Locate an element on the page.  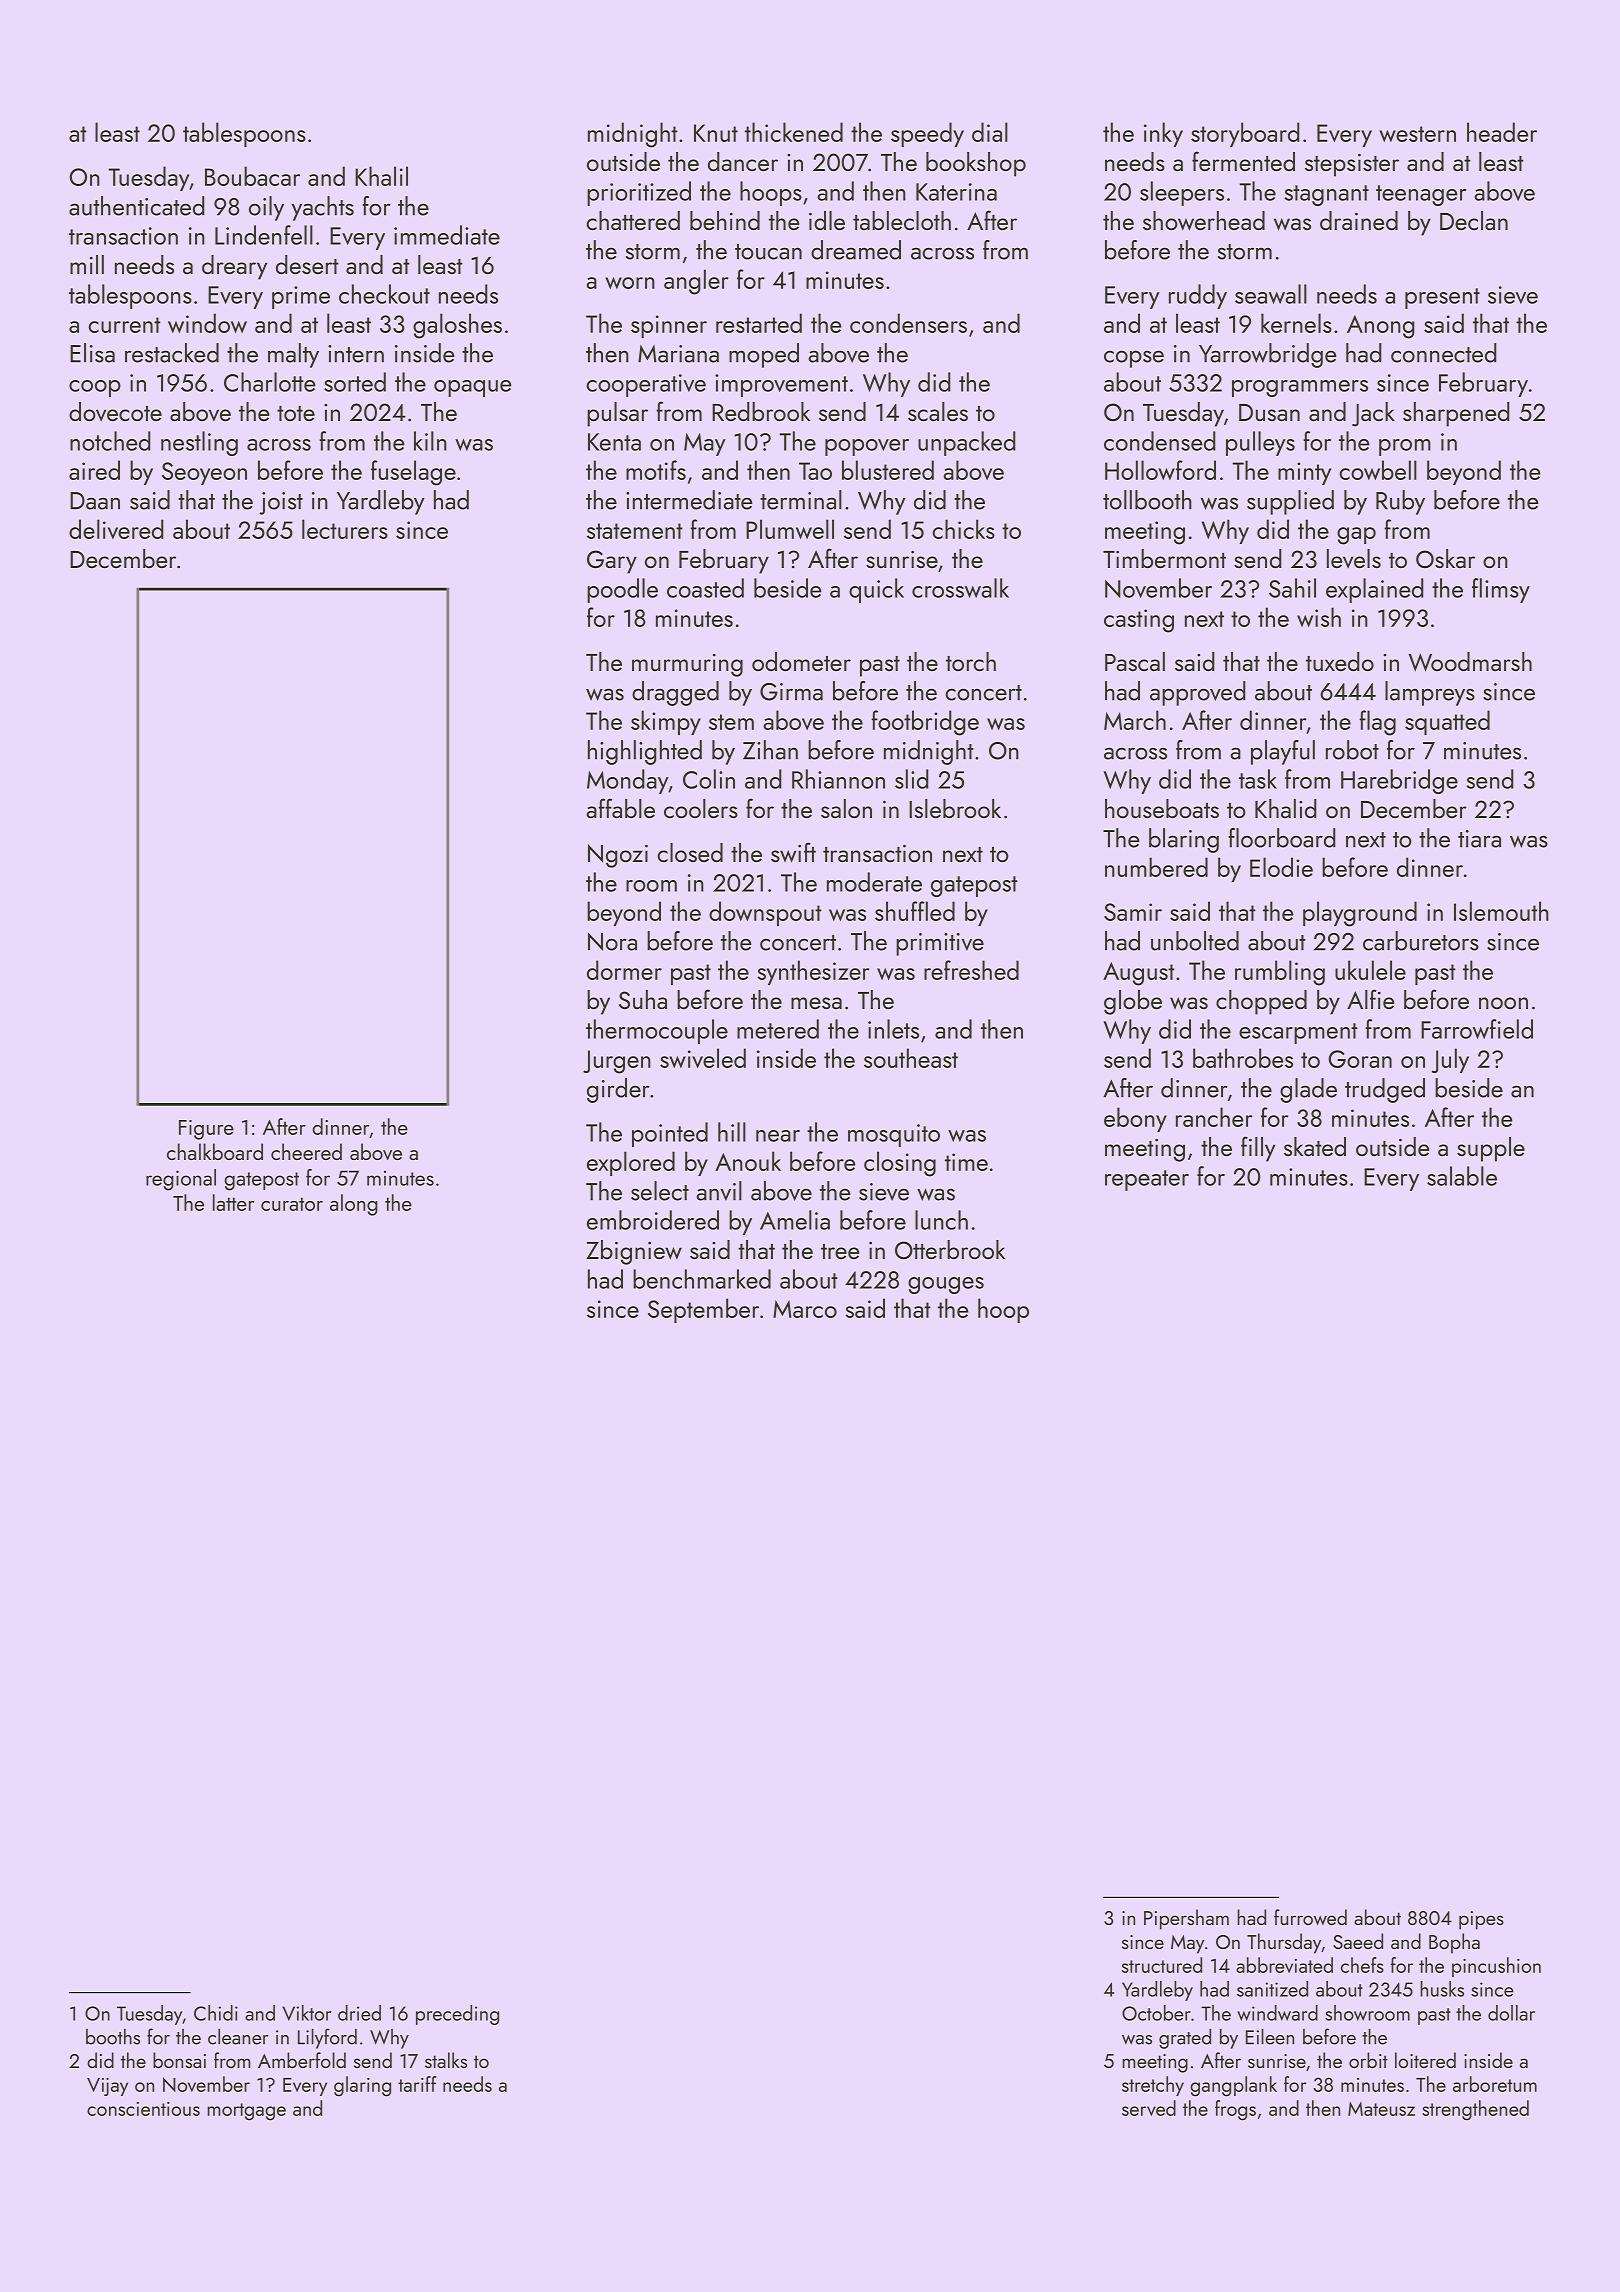
Samir is located at coordinates (1133, 912).
